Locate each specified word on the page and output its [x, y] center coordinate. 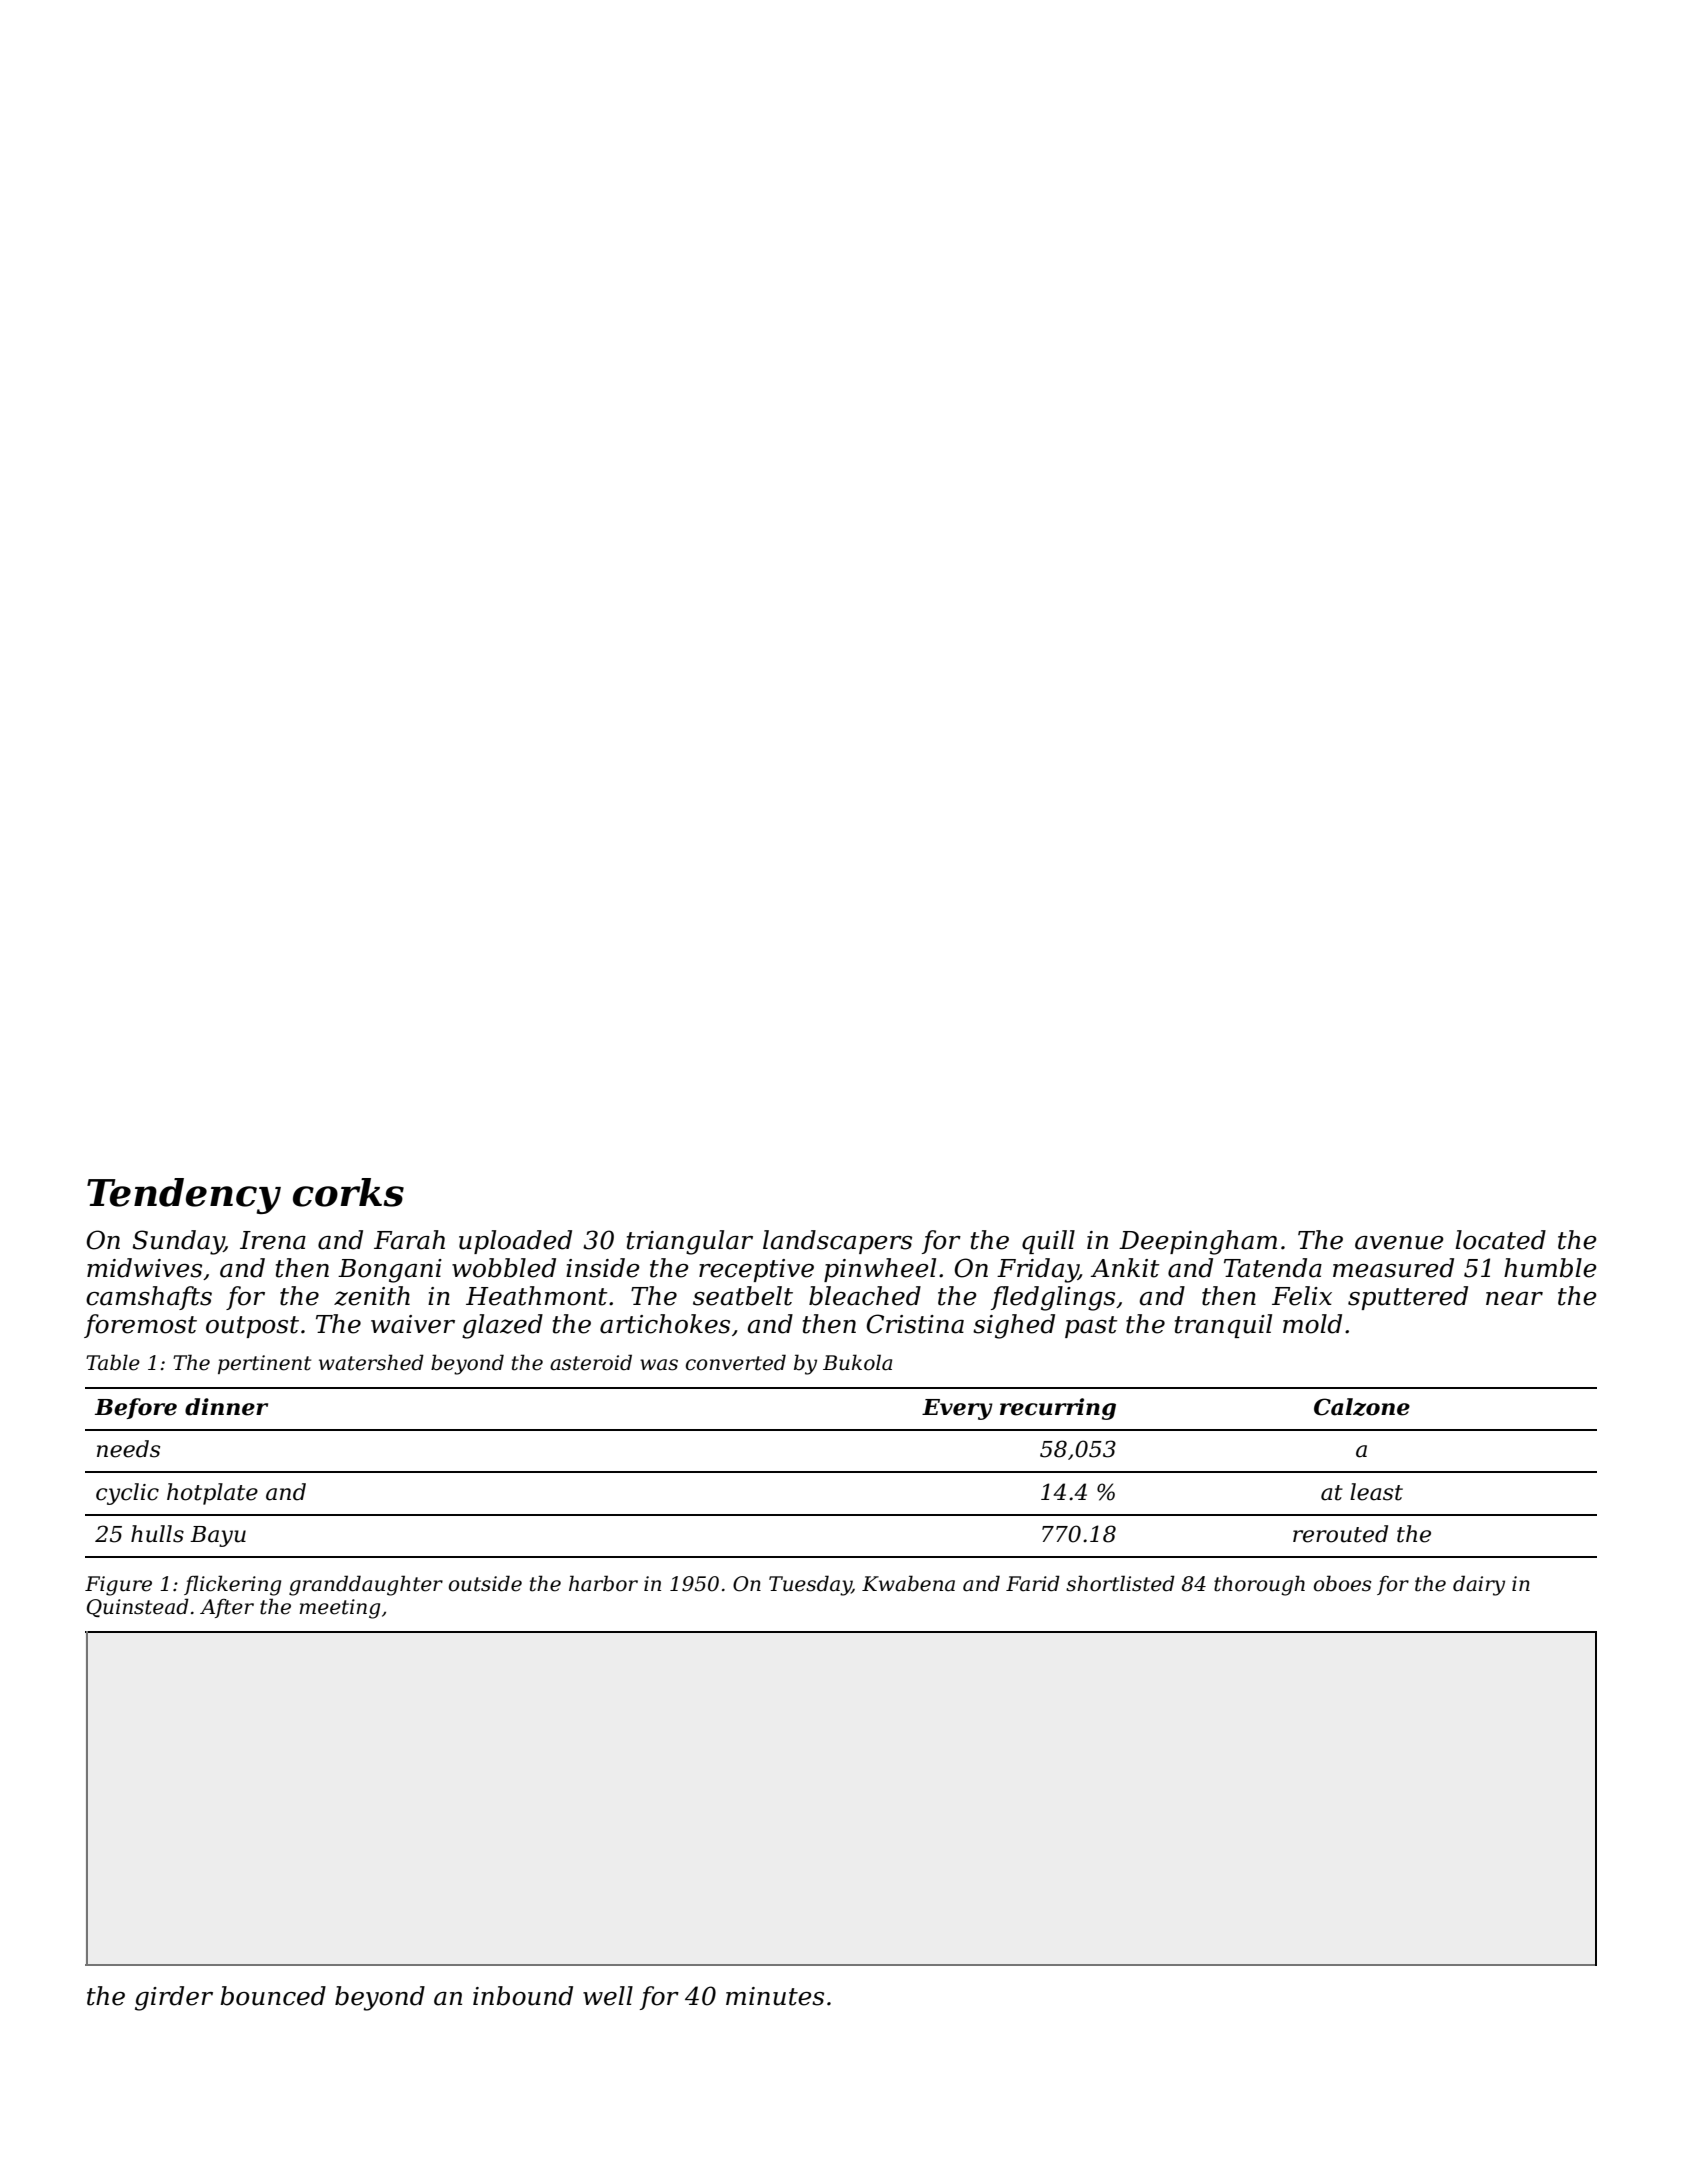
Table [113, 1362]
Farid [1033, 1583]
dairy [1479, 1585]
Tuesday [810, 1585]
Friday [1037, 1270]
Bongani [390, 1271]
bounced [273, 1996]
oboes [1343, 1583]
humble [1550, 1268]
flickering [232, 1585]
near [1514, 1299]
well [608, 1996]
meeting [339, 1609]
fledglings [1053, 1298]
